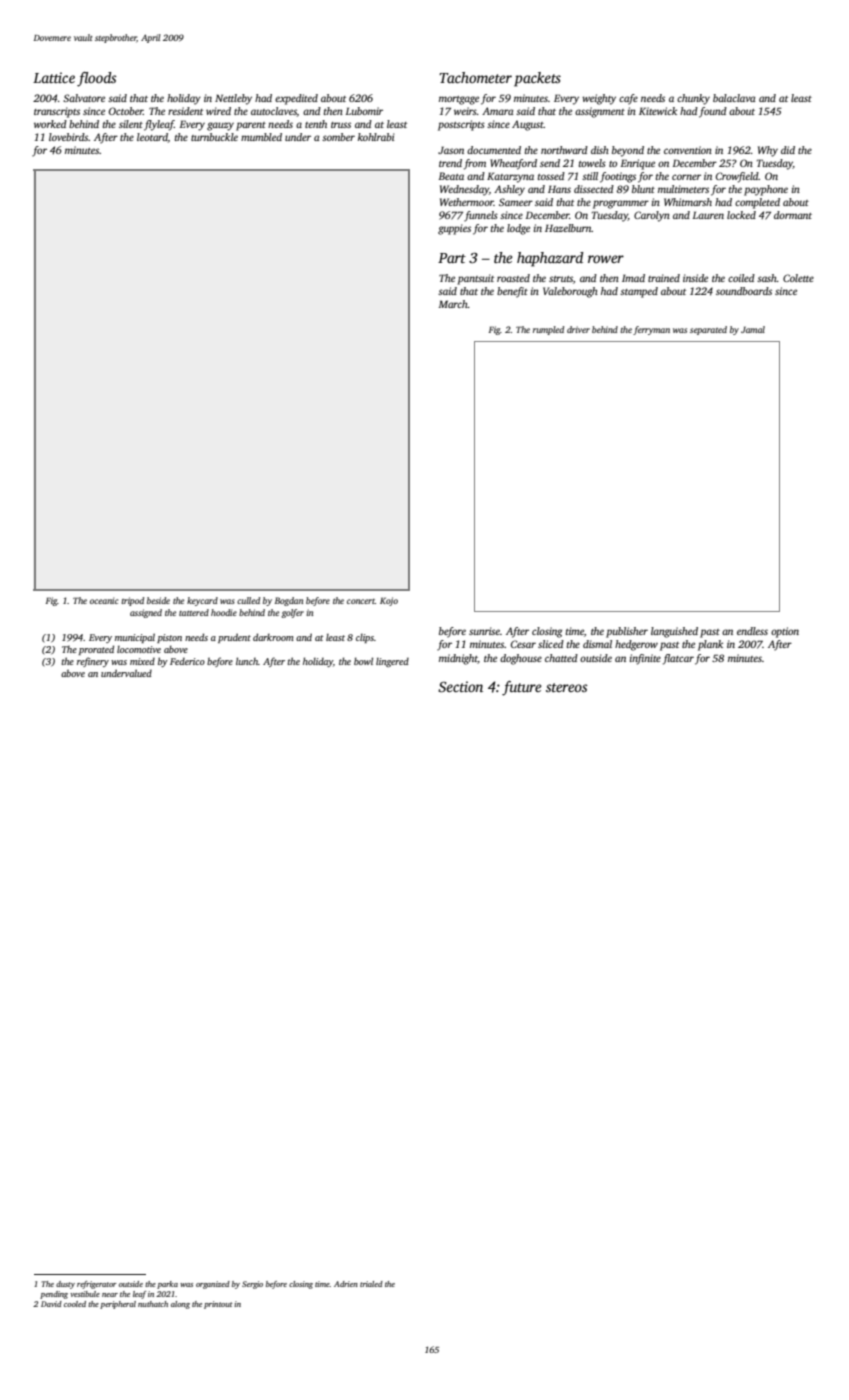 The height and width of the screenshot is (1400, 849). I want to click on oceanic, so click(104, 600).
